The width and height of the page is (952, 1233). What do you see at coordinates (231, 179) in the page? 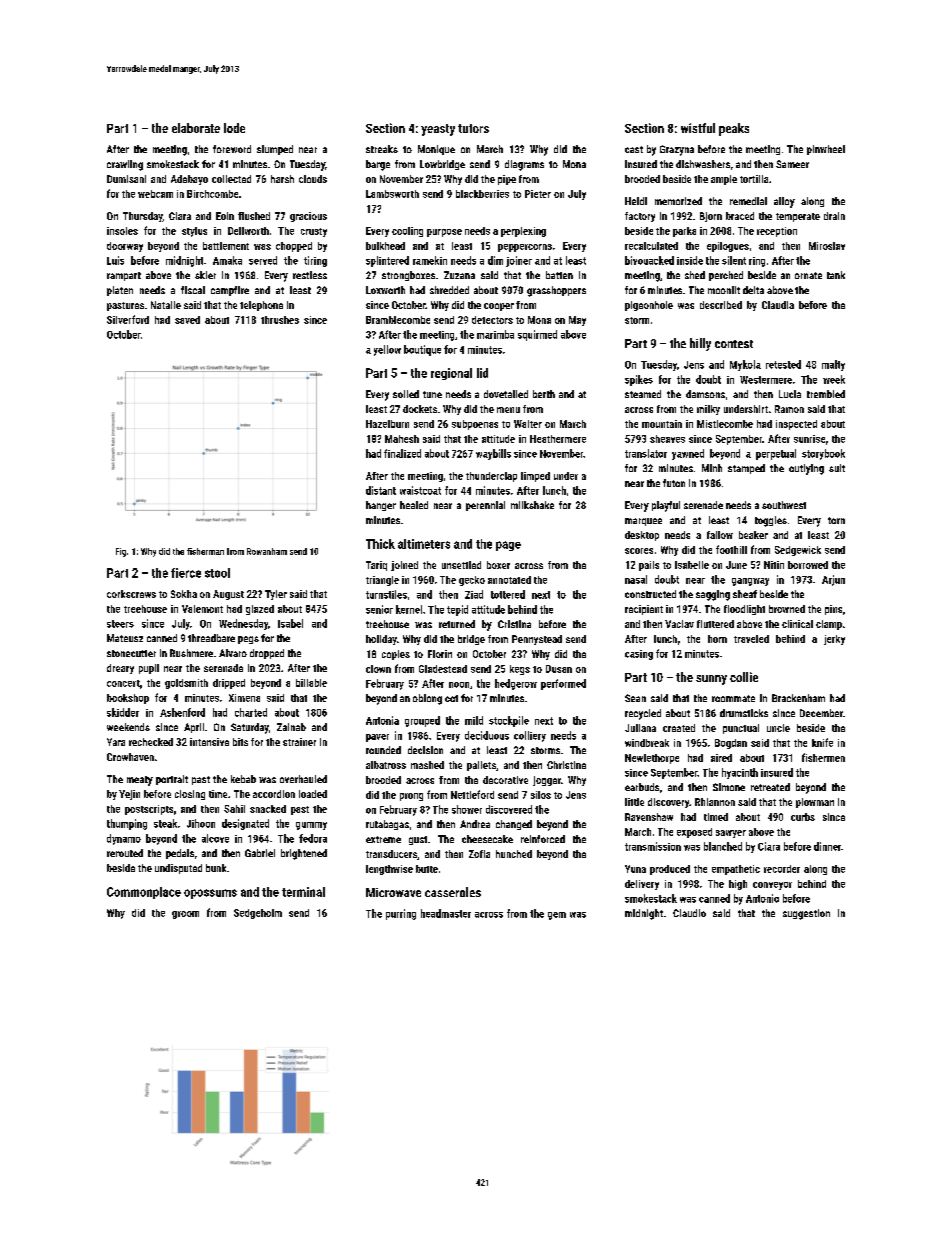
I see `collected` at bounding box center [231, 179].
